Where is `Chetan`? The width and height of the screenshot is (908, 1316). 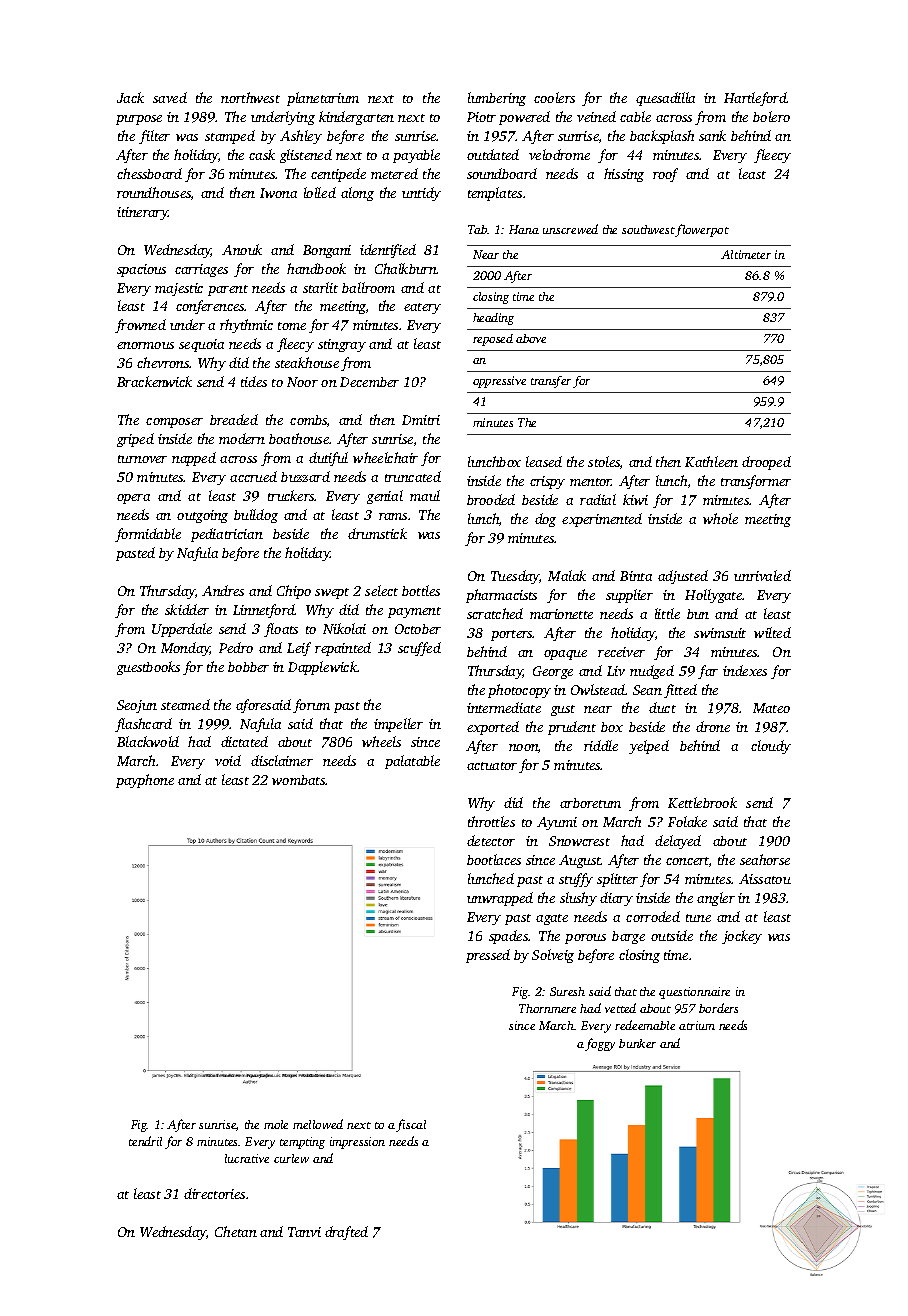 Chetan is located at coordinates (236, 1231).
